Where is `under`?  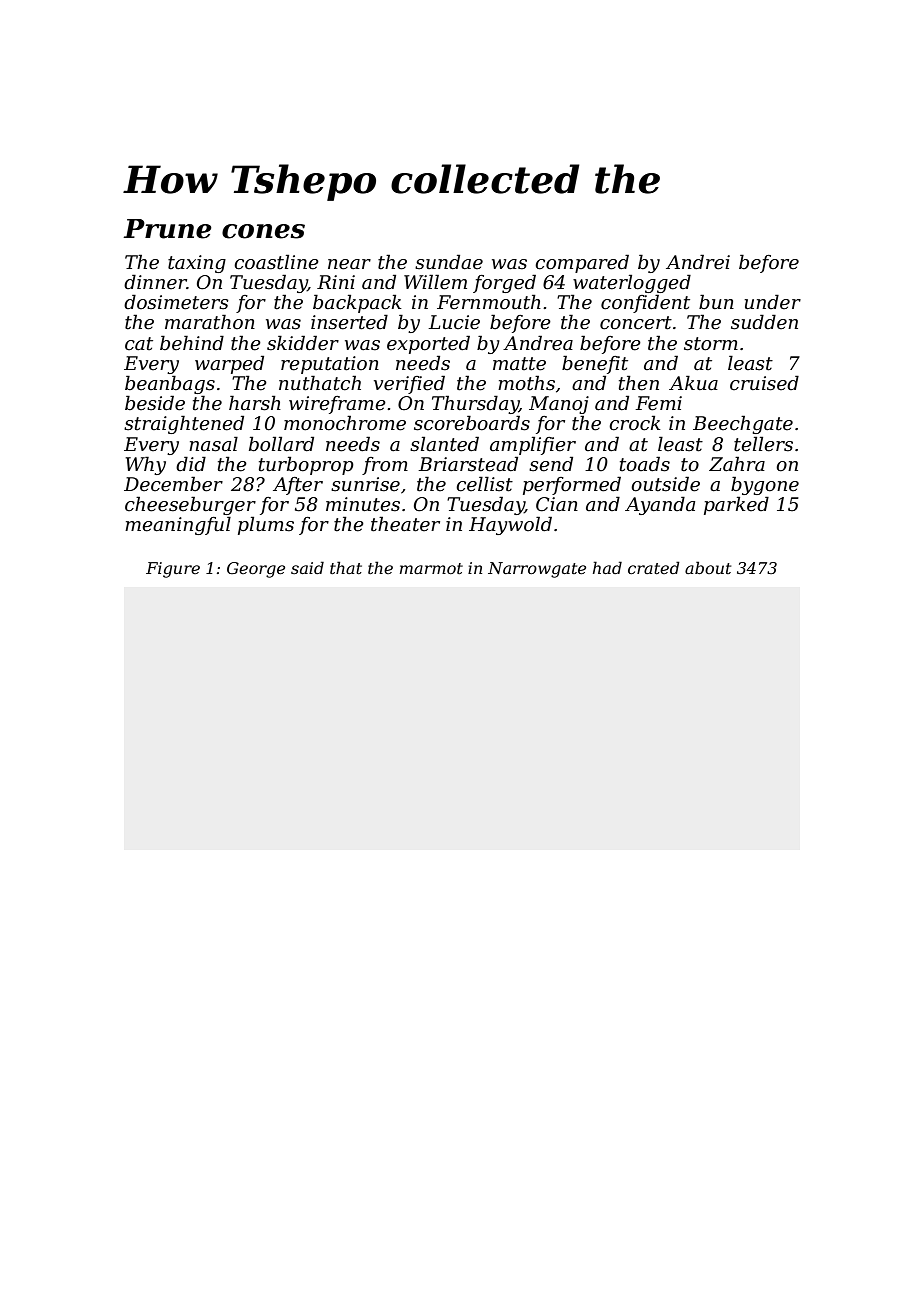 under is located at coordinates (773, 302).
